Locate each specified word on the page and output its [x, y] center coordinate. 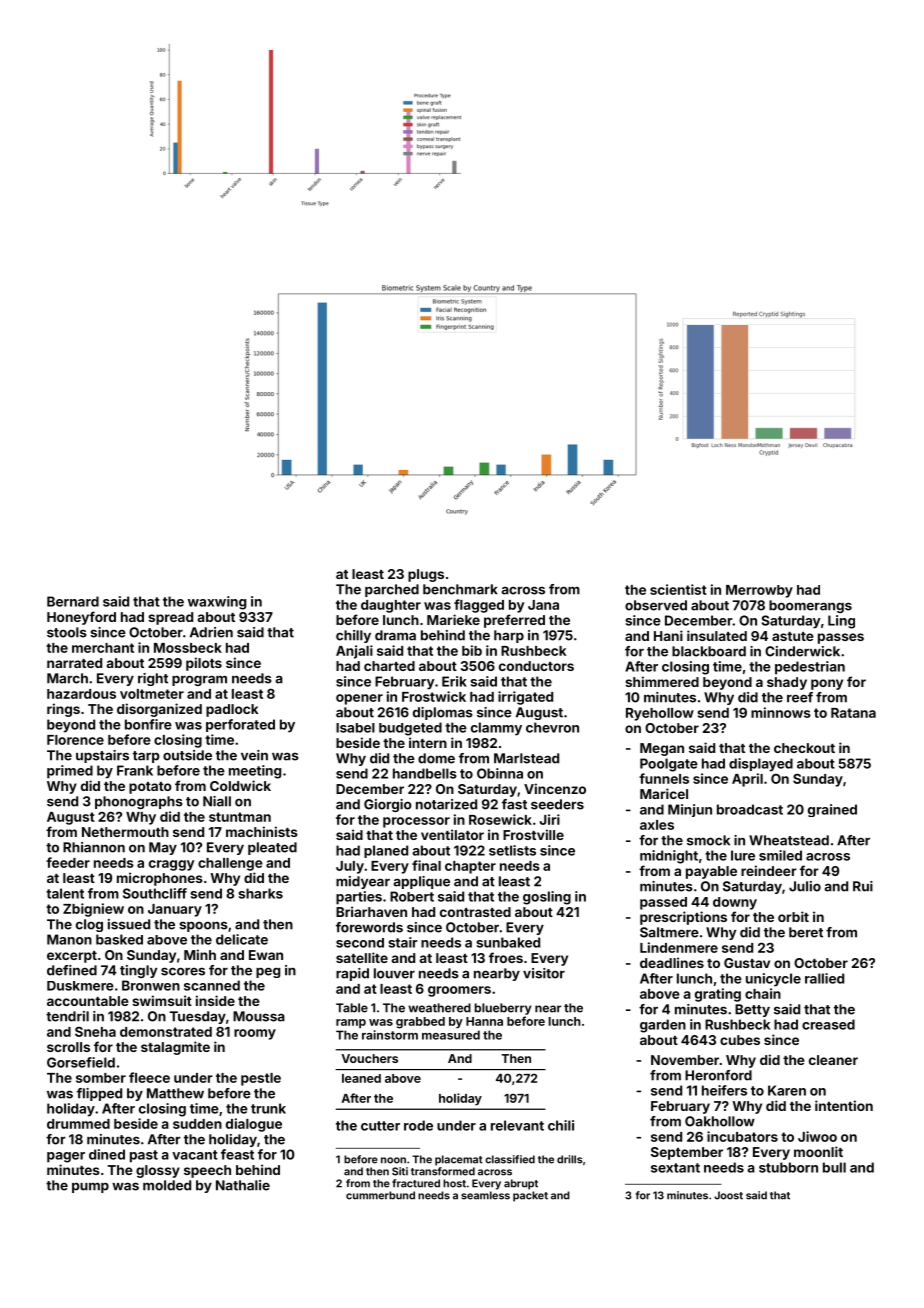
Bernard [73, 601]
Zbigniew [93, 910]
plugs [426, 575]
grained [832, 810]
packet [530, 1196]
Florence [75, 740]
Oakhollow [720, 1121]
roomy [255, 1034]
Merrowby [759, 591]
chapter [470, 867]
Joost [728, 1195]
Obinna [500, 773]
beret [806, 932]
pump [90, 1187]
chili [561, 1125]
